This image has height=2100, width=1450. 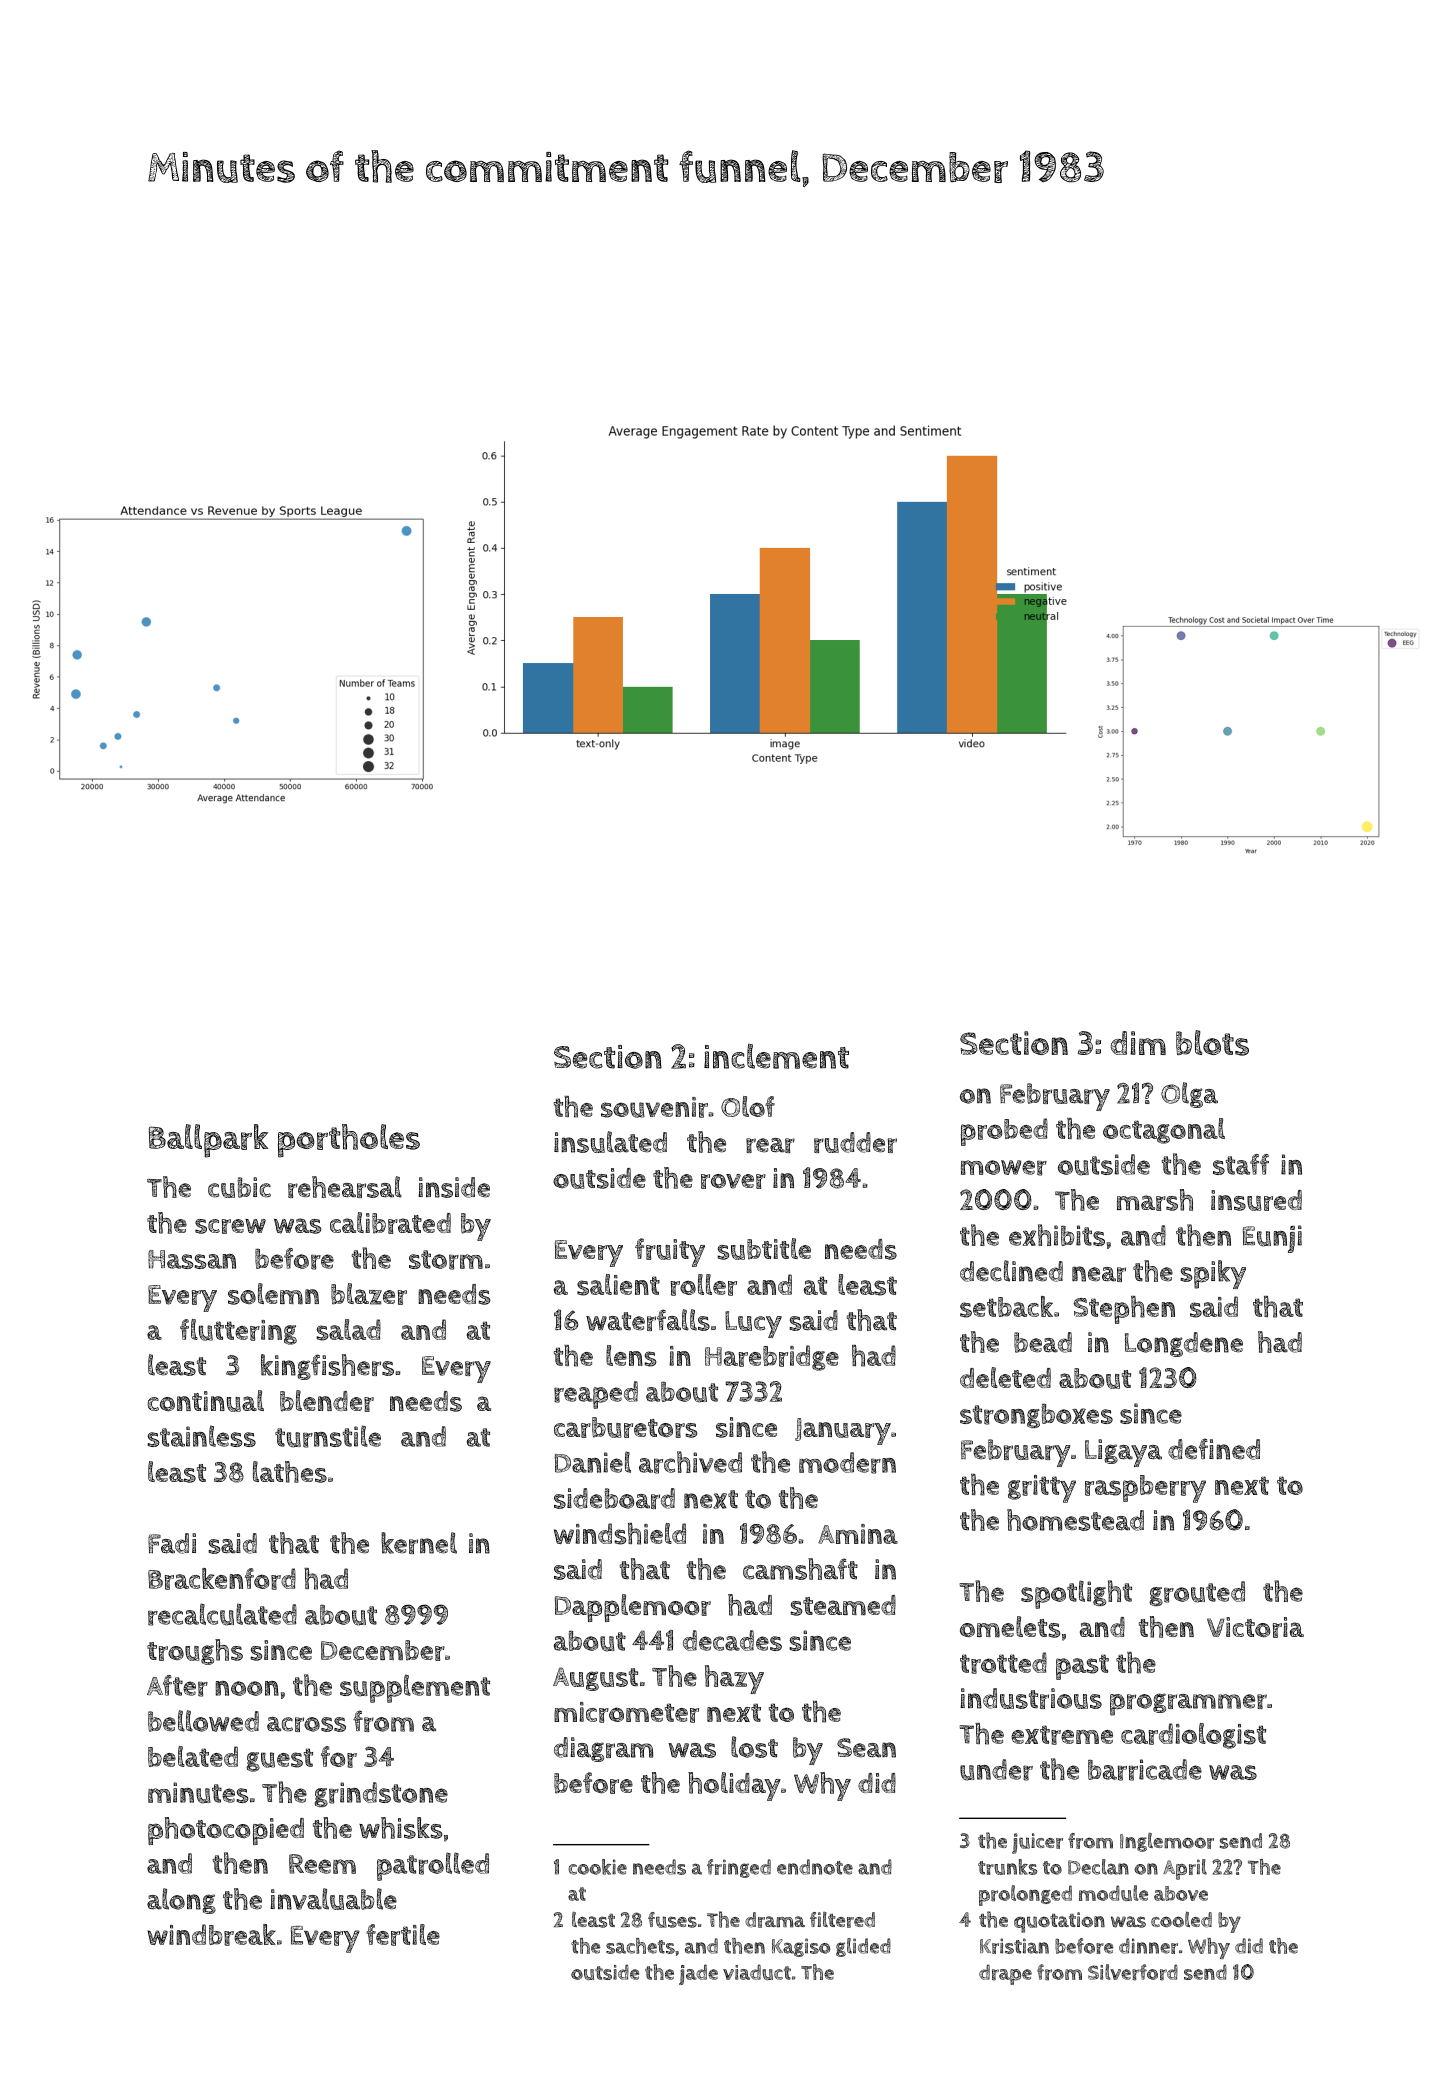 What do you see at coordinates (772, 1358) in the image?
I see `Harebridge` at bounding box center [772, 1358].
